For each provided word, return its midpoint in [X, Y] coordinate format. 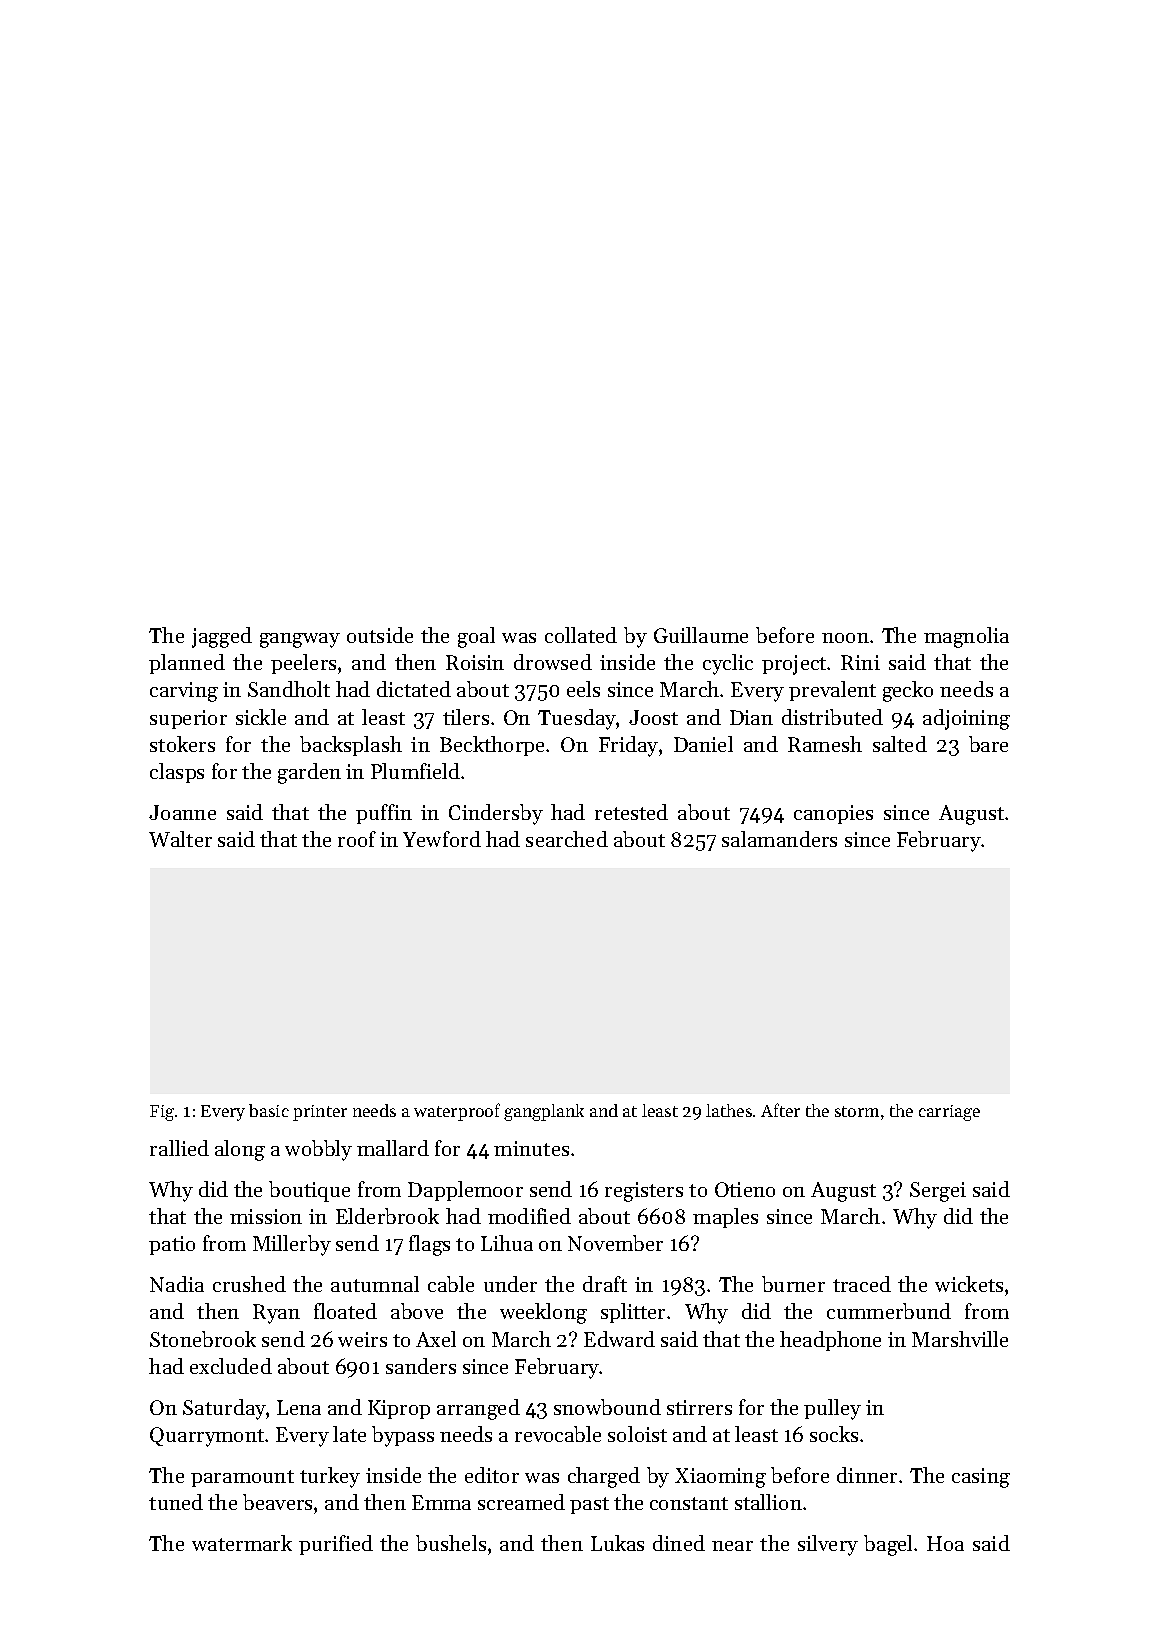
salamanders [779, 839]
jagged [222, 637]
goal [476, 637]
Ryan [276, 1314]
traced [862, 1284]
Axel [436, 1339]
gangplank [544, 1112]
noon [845, 638]
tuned [176, 1502]
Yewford [442, 839]
